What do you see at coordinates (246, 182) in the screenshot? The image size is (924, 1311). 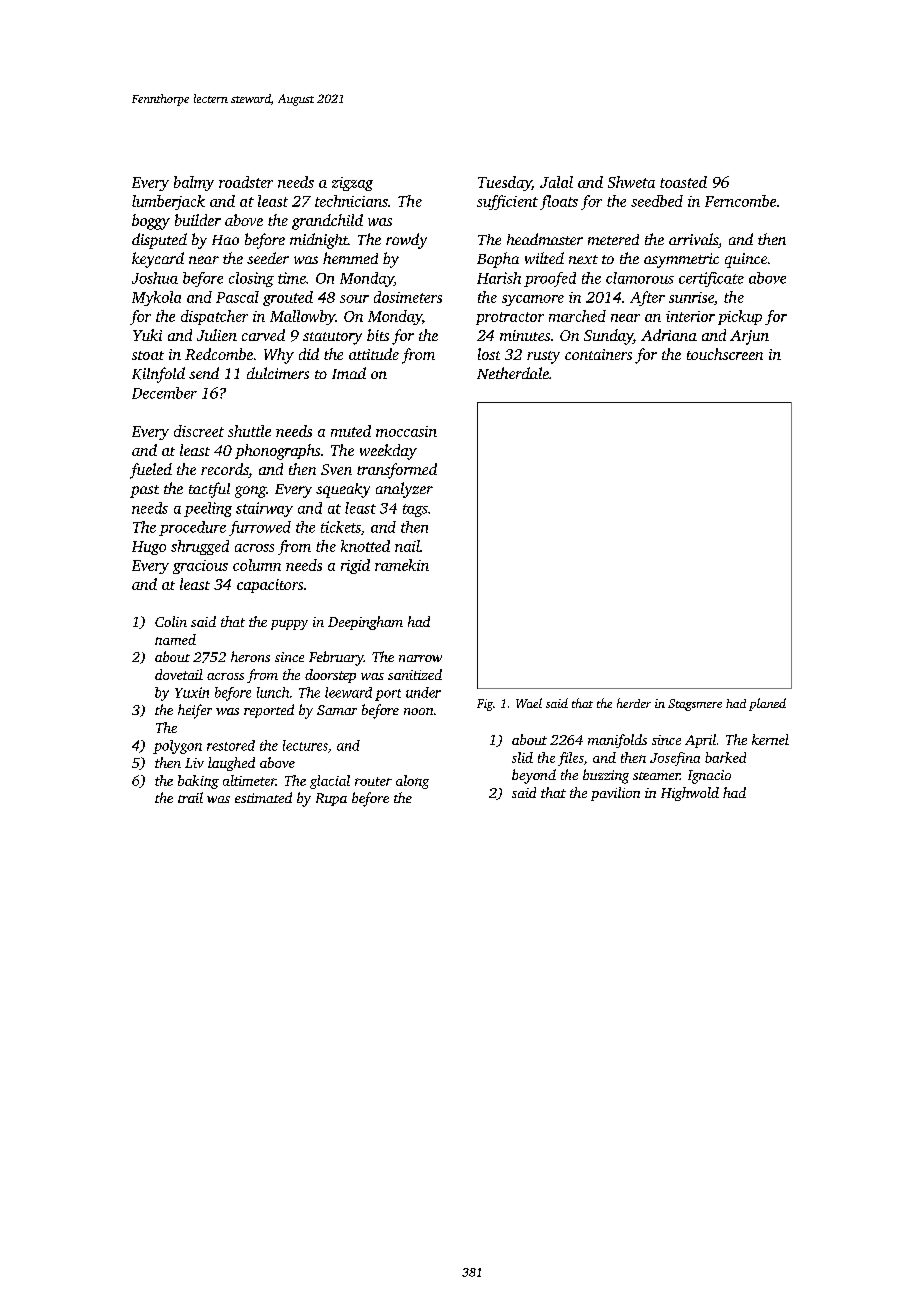 I see `roadster` at bounding box center [246, 182].
